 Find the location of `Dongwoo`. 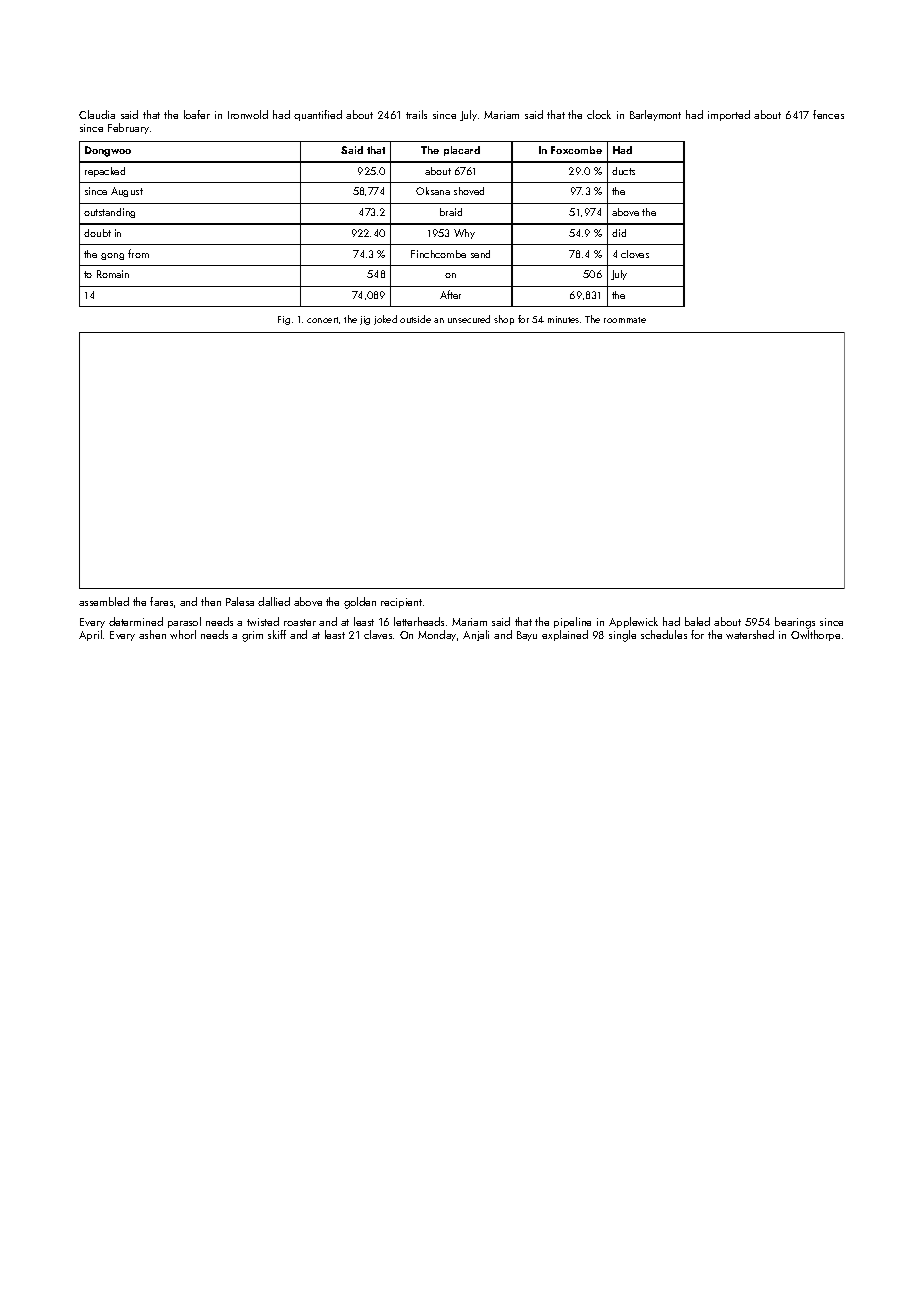

Dongwoo is located at coordinates (108, 151).
